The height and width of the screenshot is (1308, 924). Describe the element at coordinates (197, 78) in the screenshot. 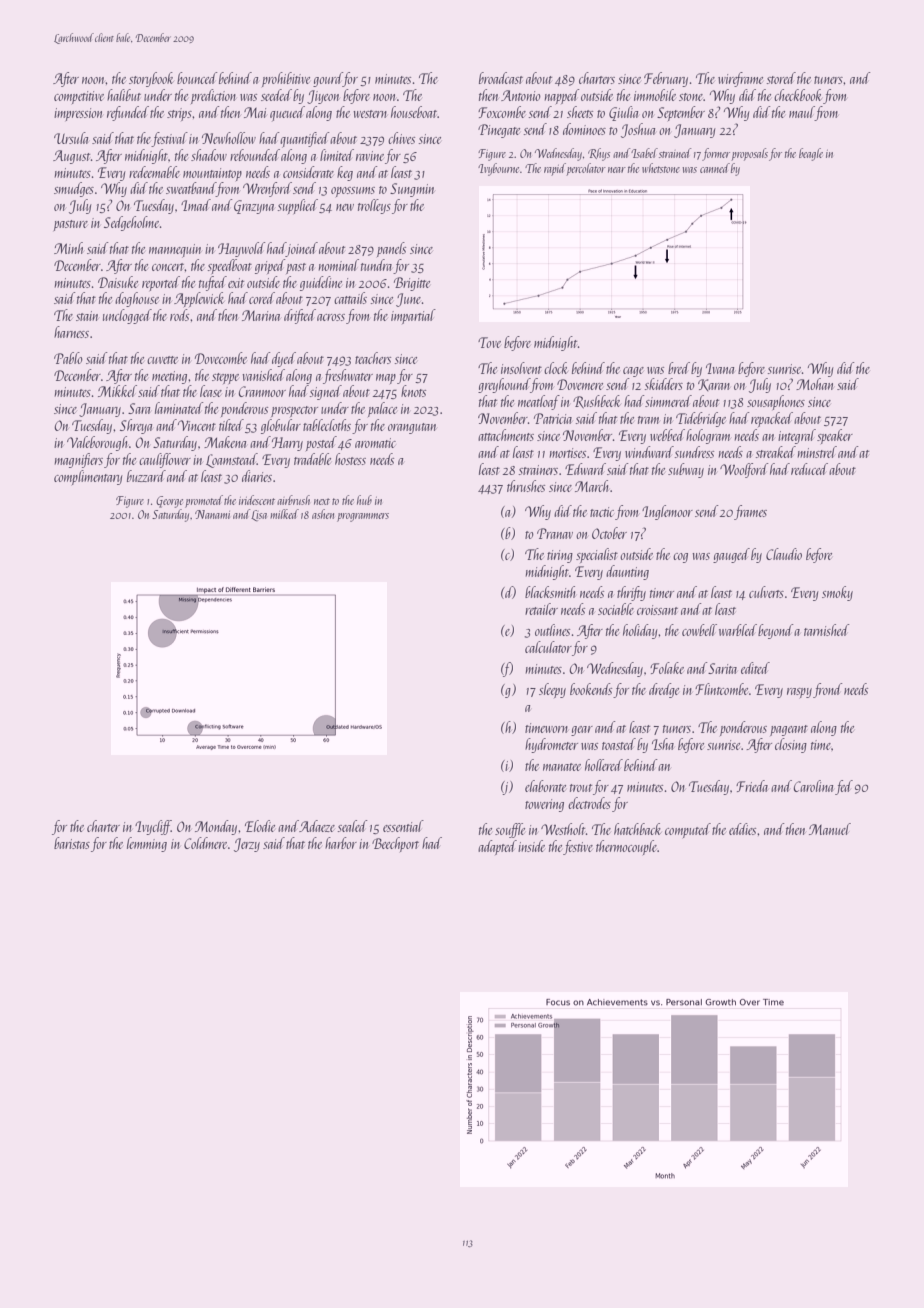

I see `bounced` at that location.
